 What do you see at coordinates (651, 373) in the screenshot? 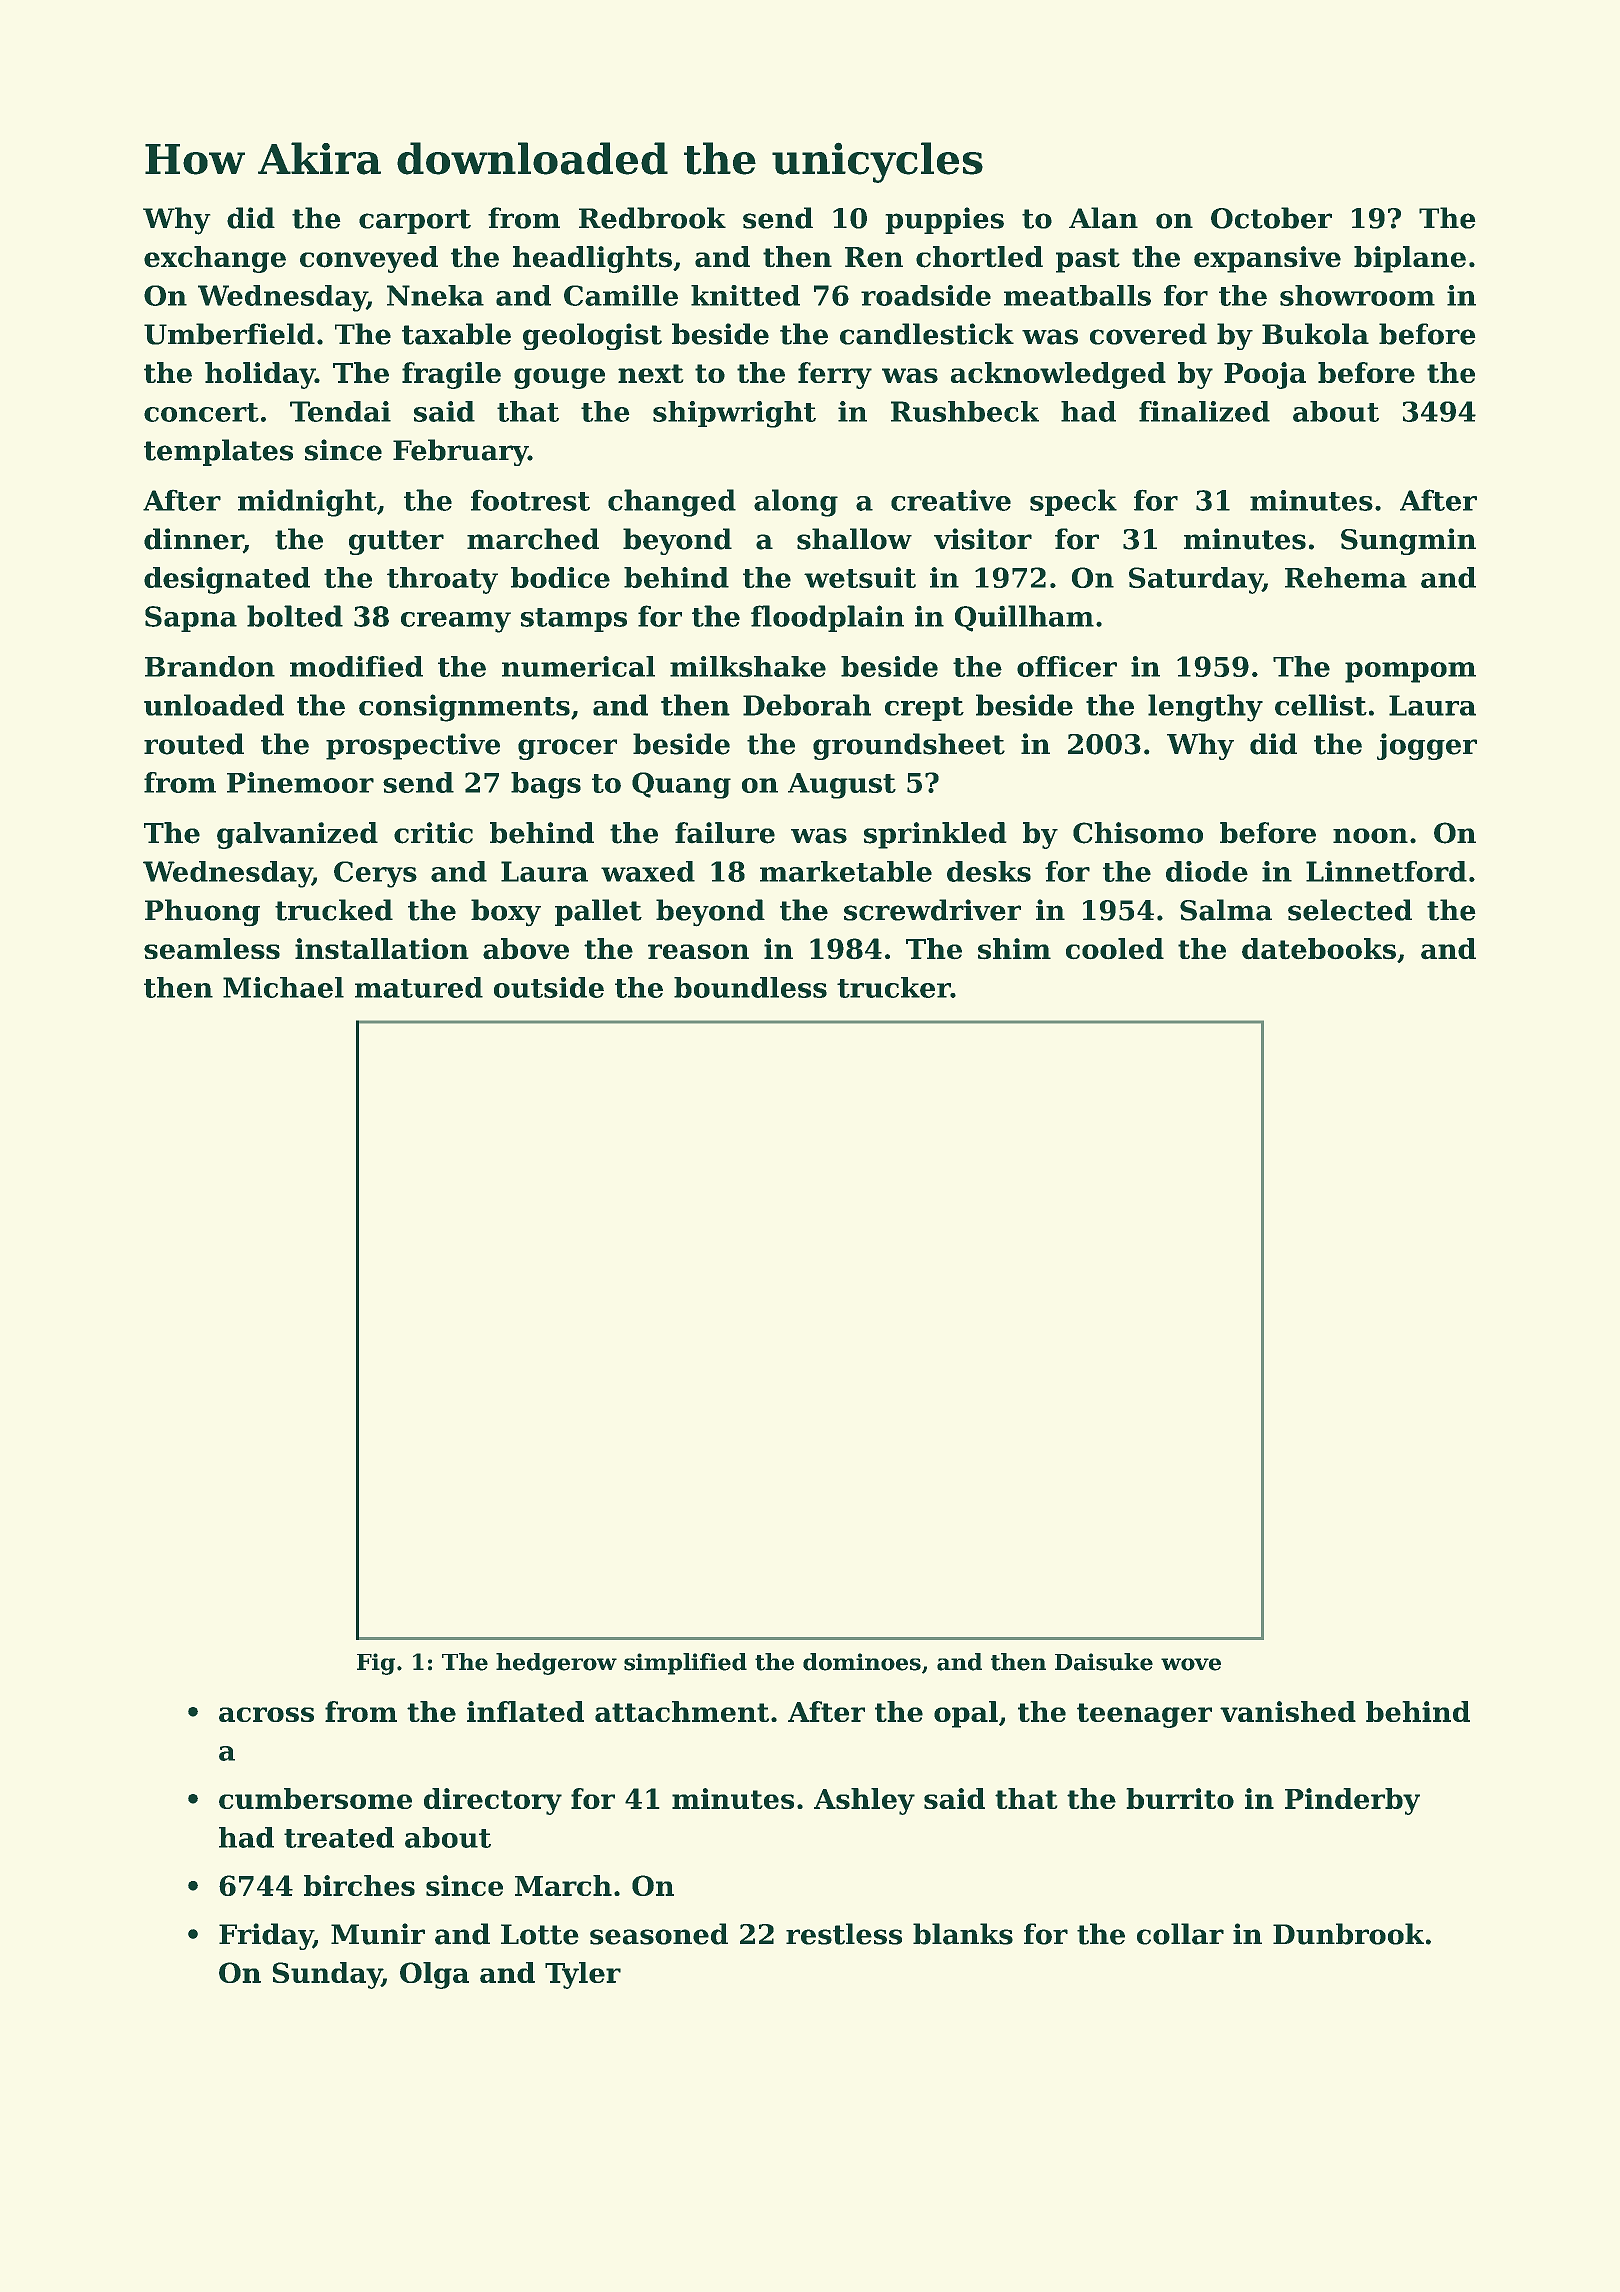
I see `next` at bounding box center [651, 373].
